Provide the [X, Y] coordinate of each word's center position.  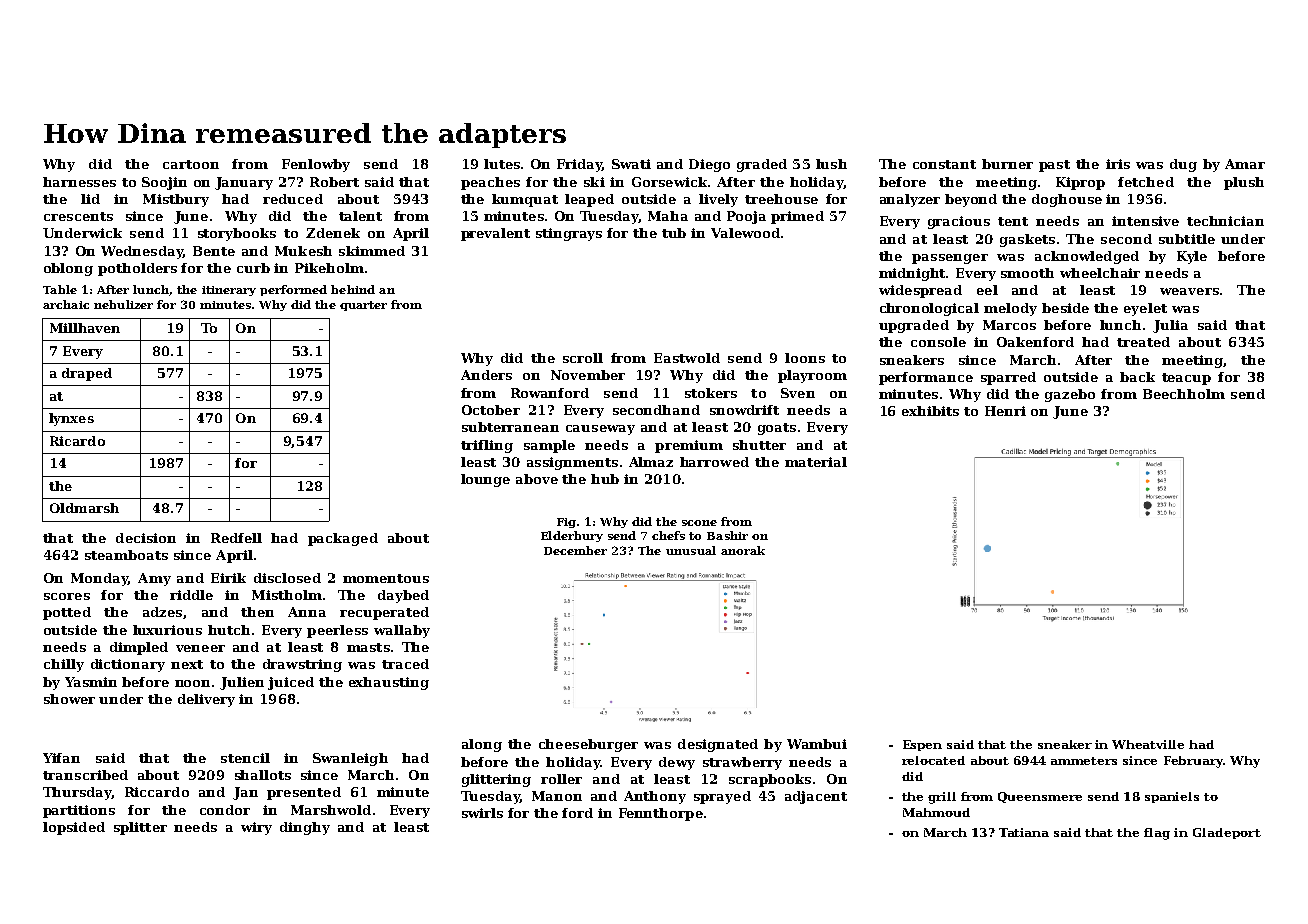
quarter [363, 306]
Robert [334, 182]
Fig [566, 523]
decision [146, 538]
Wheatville [1148, 744]
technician [1225, 221]
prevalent [495, 234]
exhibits [930, 411]
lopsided [74, 828]
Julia [1170, 326]
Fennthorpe [661, 814]
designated [718, 745]
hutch [229, 630]
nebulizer [123, 304]
